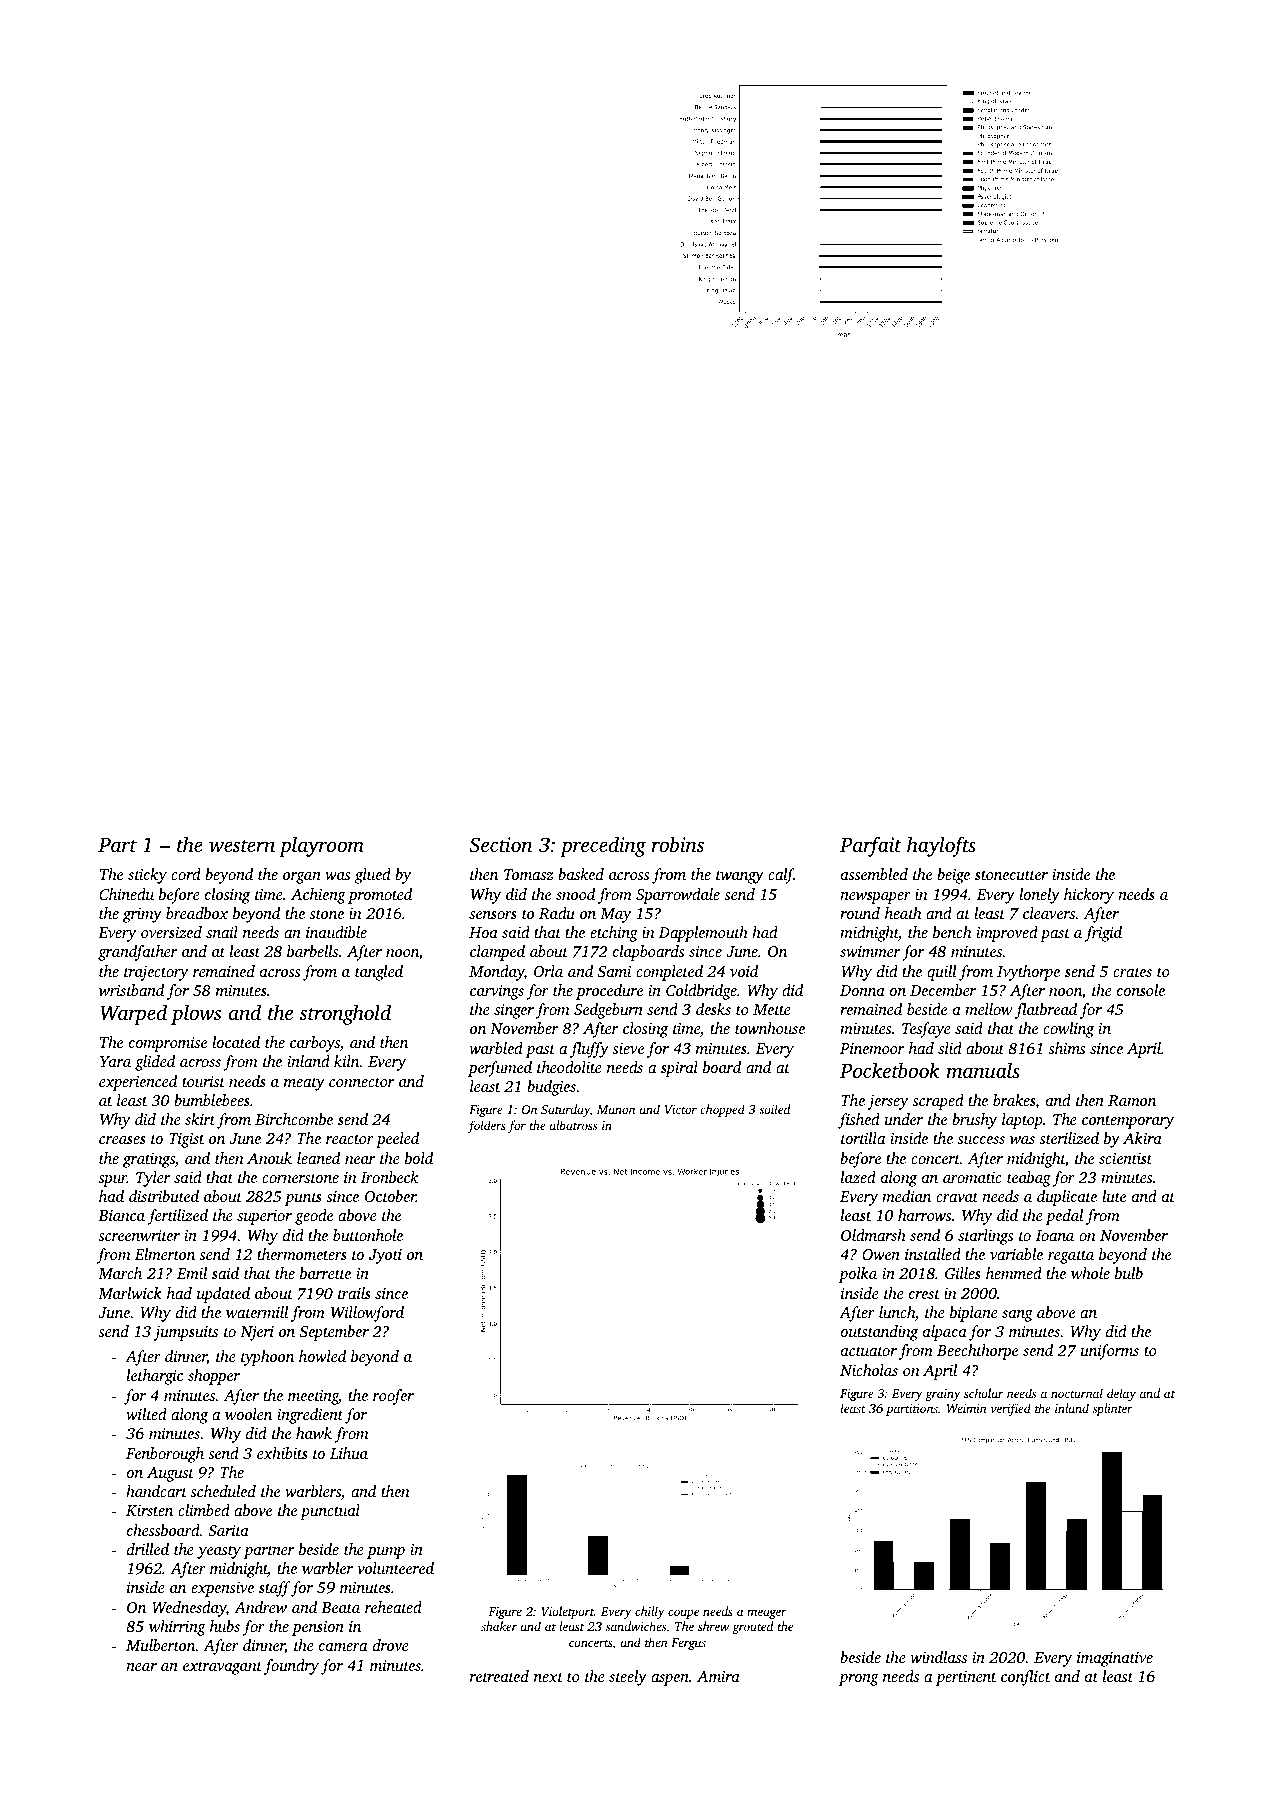 Image resolution: width=1275 pixels, height=1803 pixels. What do you see at coordinates (1026, 1678) in the screenshot?
I see `conflict` at bounding box center [1026, 1678].
